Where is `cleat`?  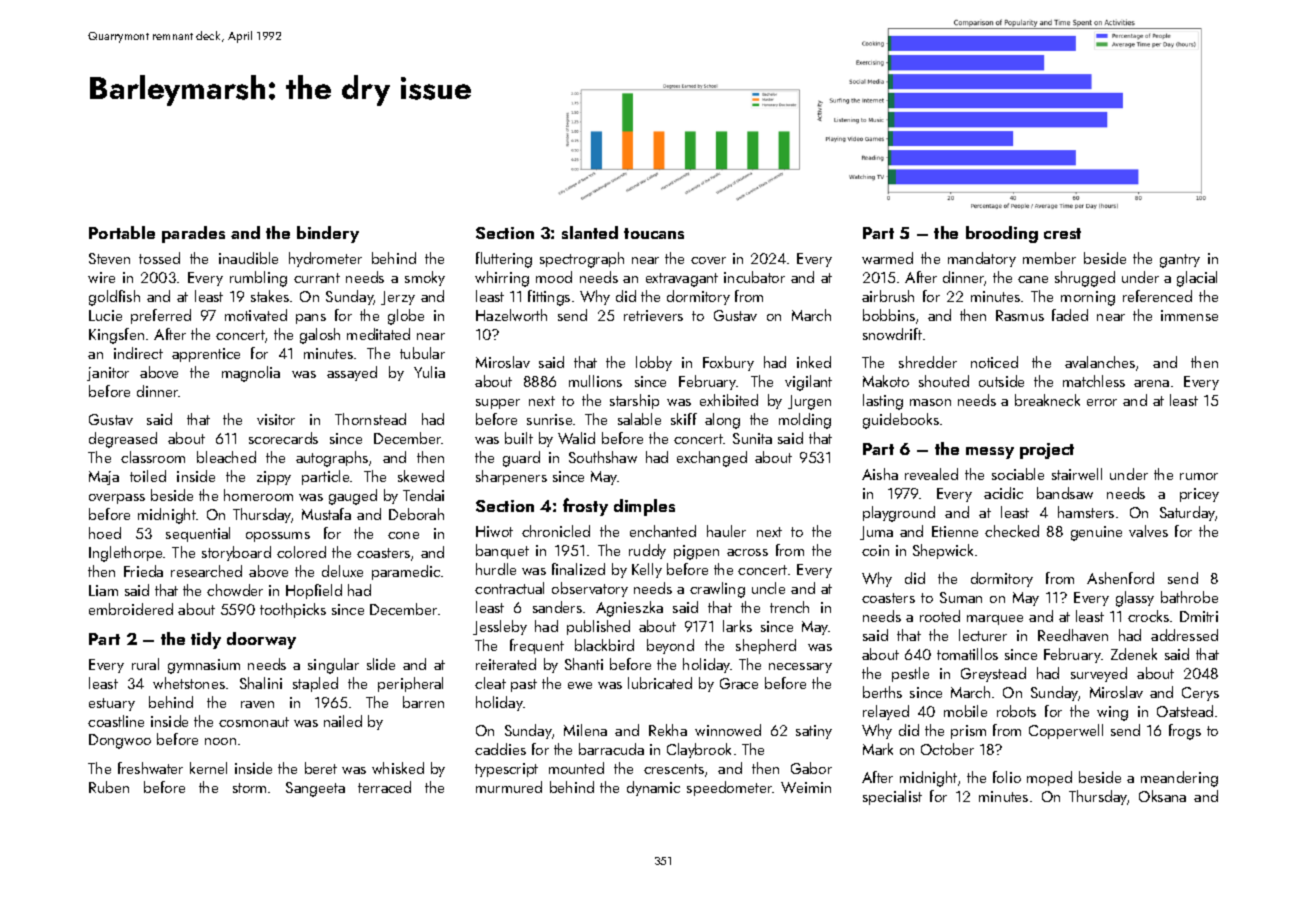
cleat is located at coordinates (490, 683).
